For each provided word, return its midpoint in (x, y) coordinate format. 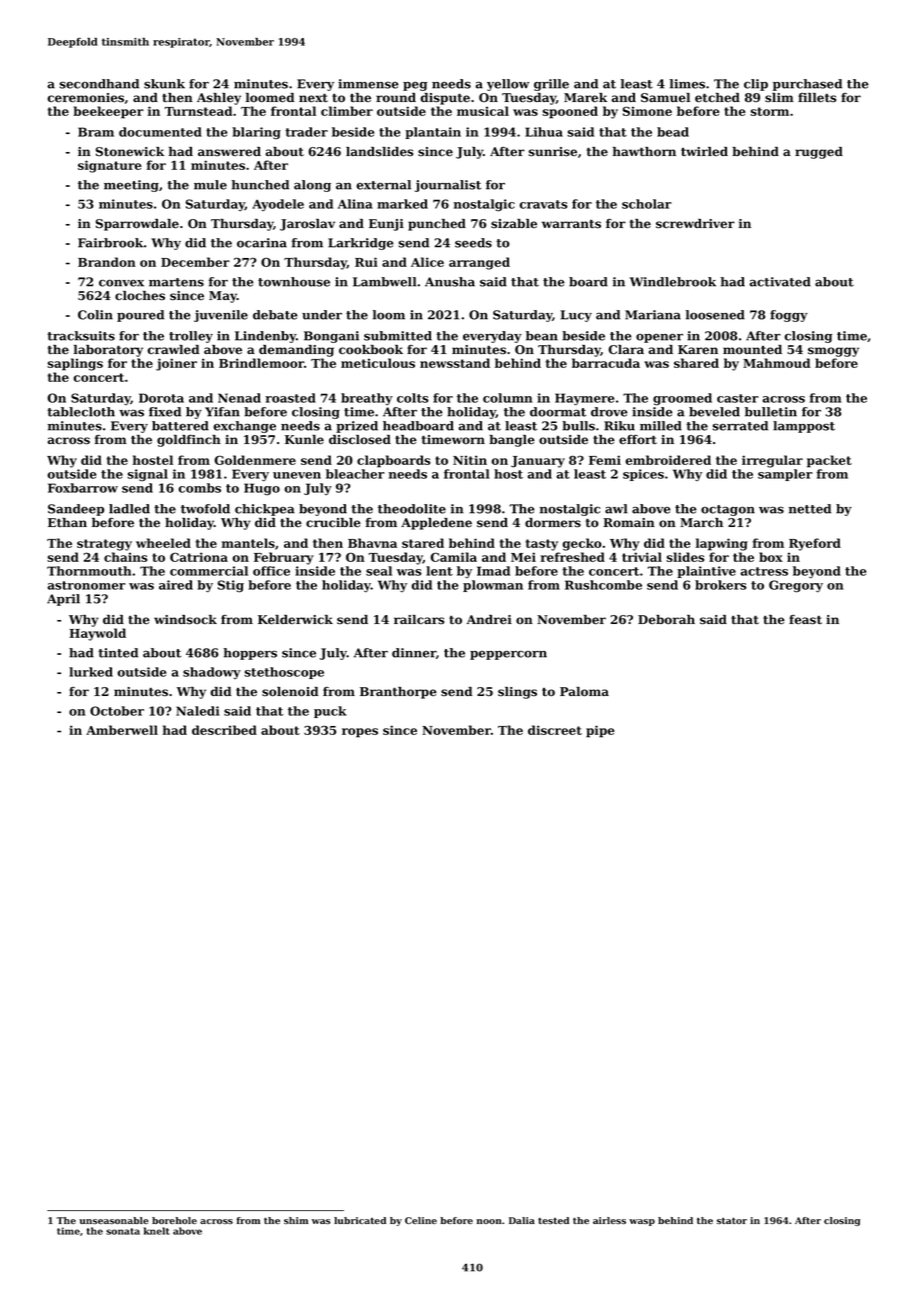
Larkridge (361, 244)
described (224, 730)
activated (780, 282)
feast (805, 620)
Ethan (67, 522)
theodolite (412, 509)
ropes (360, 733)
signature (110, 166)
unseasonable (114, 1220)
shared (696, 363)
